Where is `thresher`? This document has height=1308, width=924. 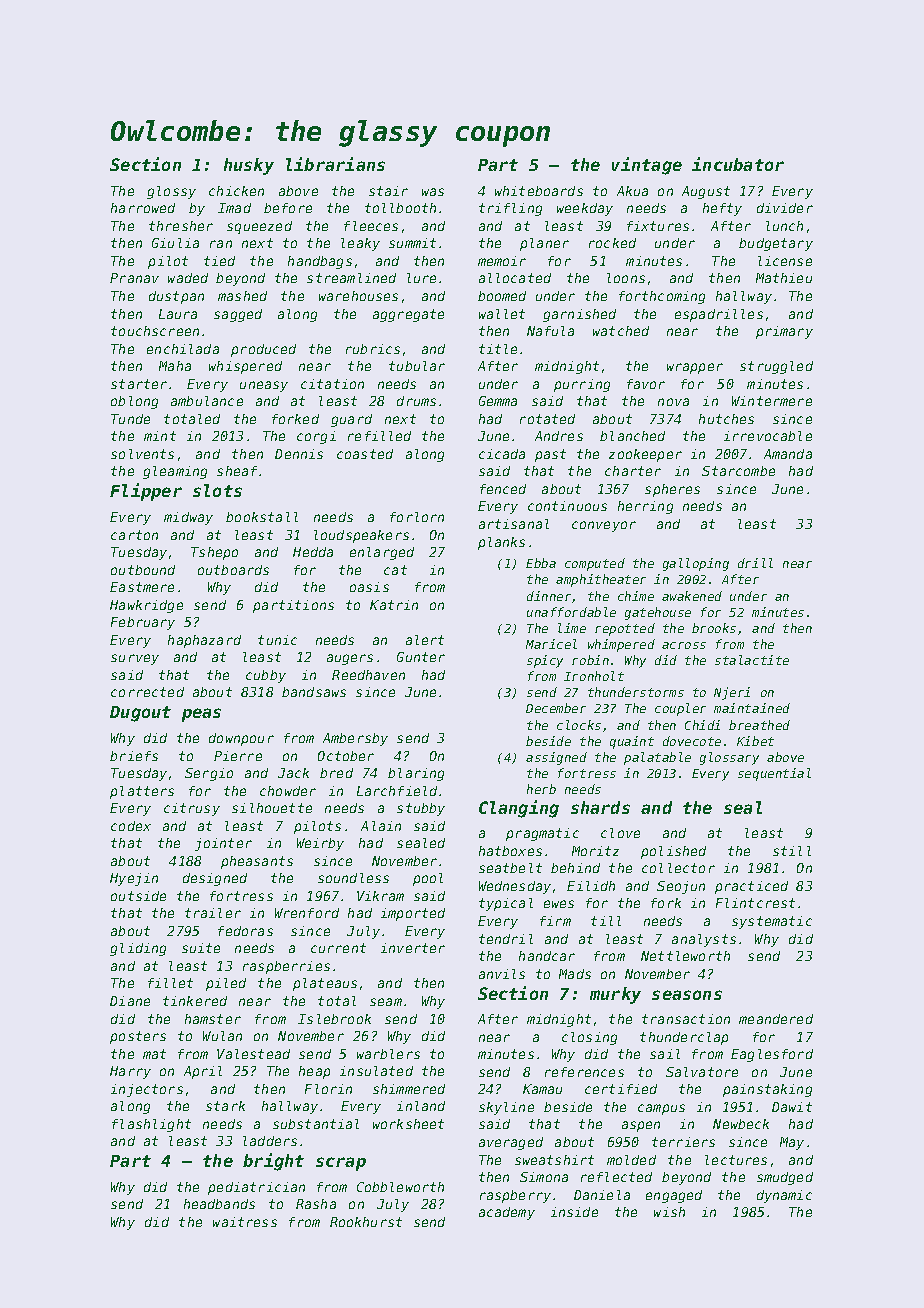
thresher is located at coordinates (181, 226).
